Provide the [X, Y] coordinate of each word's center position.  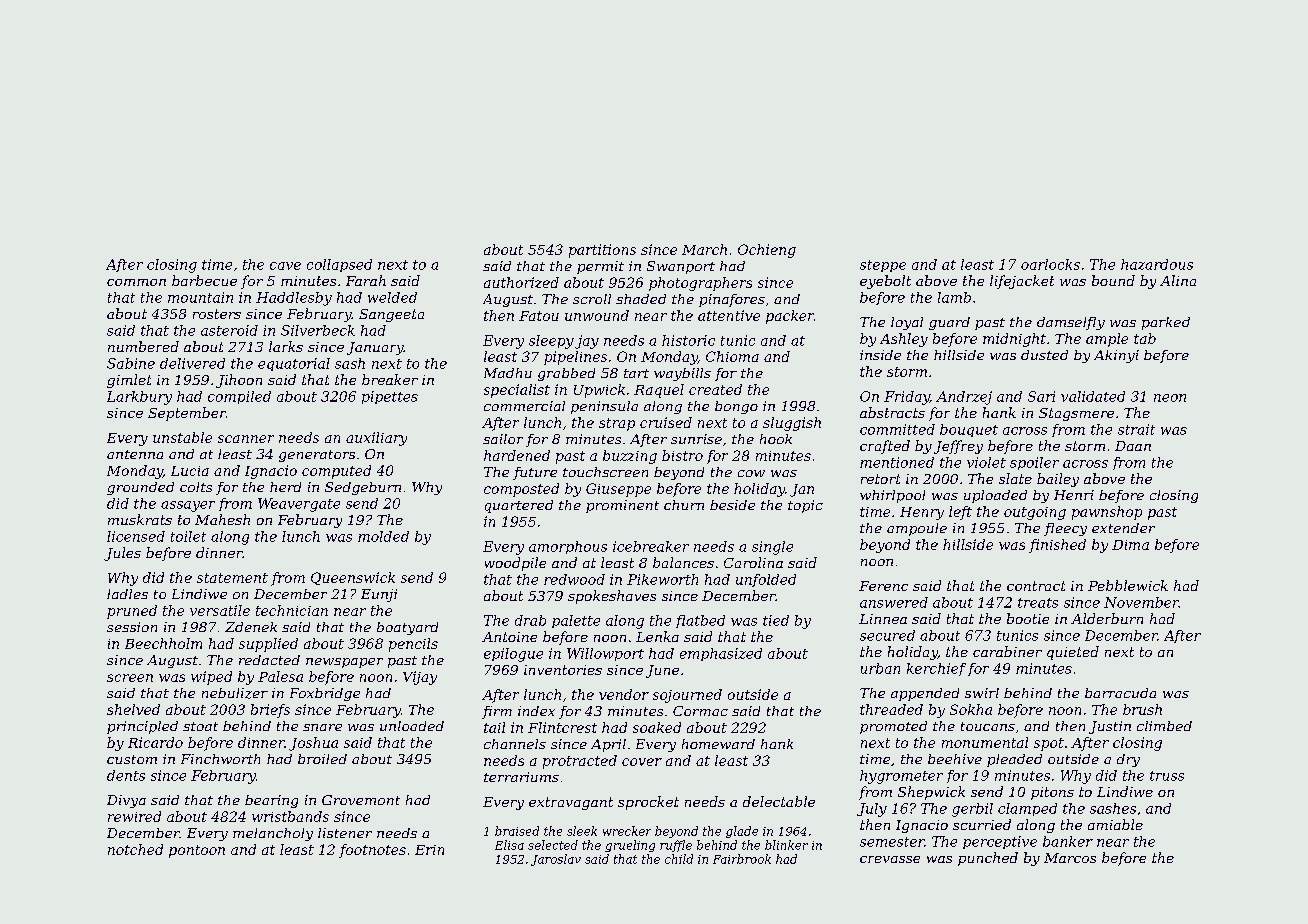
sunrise [696, 439]
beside [732, 505]
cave [285, 266]
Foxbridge [325, 694]
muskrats [140, 519]
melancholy [273, 834]
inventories [563, 670]
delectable [779, 801]
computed [336, 472]
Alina [1178, 280]
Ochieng [767, 251]
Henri [1074, 495]
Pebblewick [1128, 585]
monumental [985, 742]
